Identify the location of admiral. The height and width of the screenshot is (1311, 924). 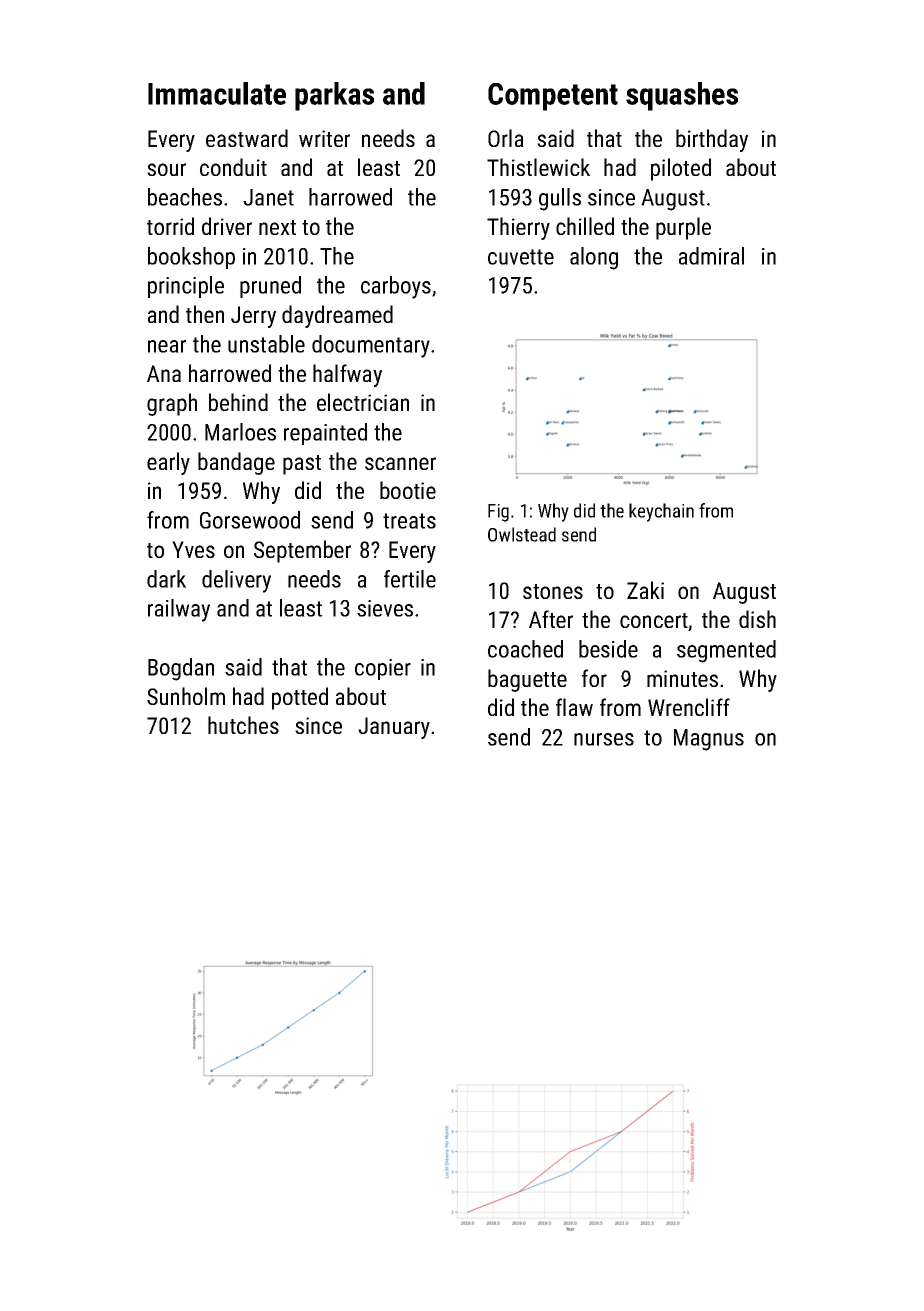
(711, 256).
